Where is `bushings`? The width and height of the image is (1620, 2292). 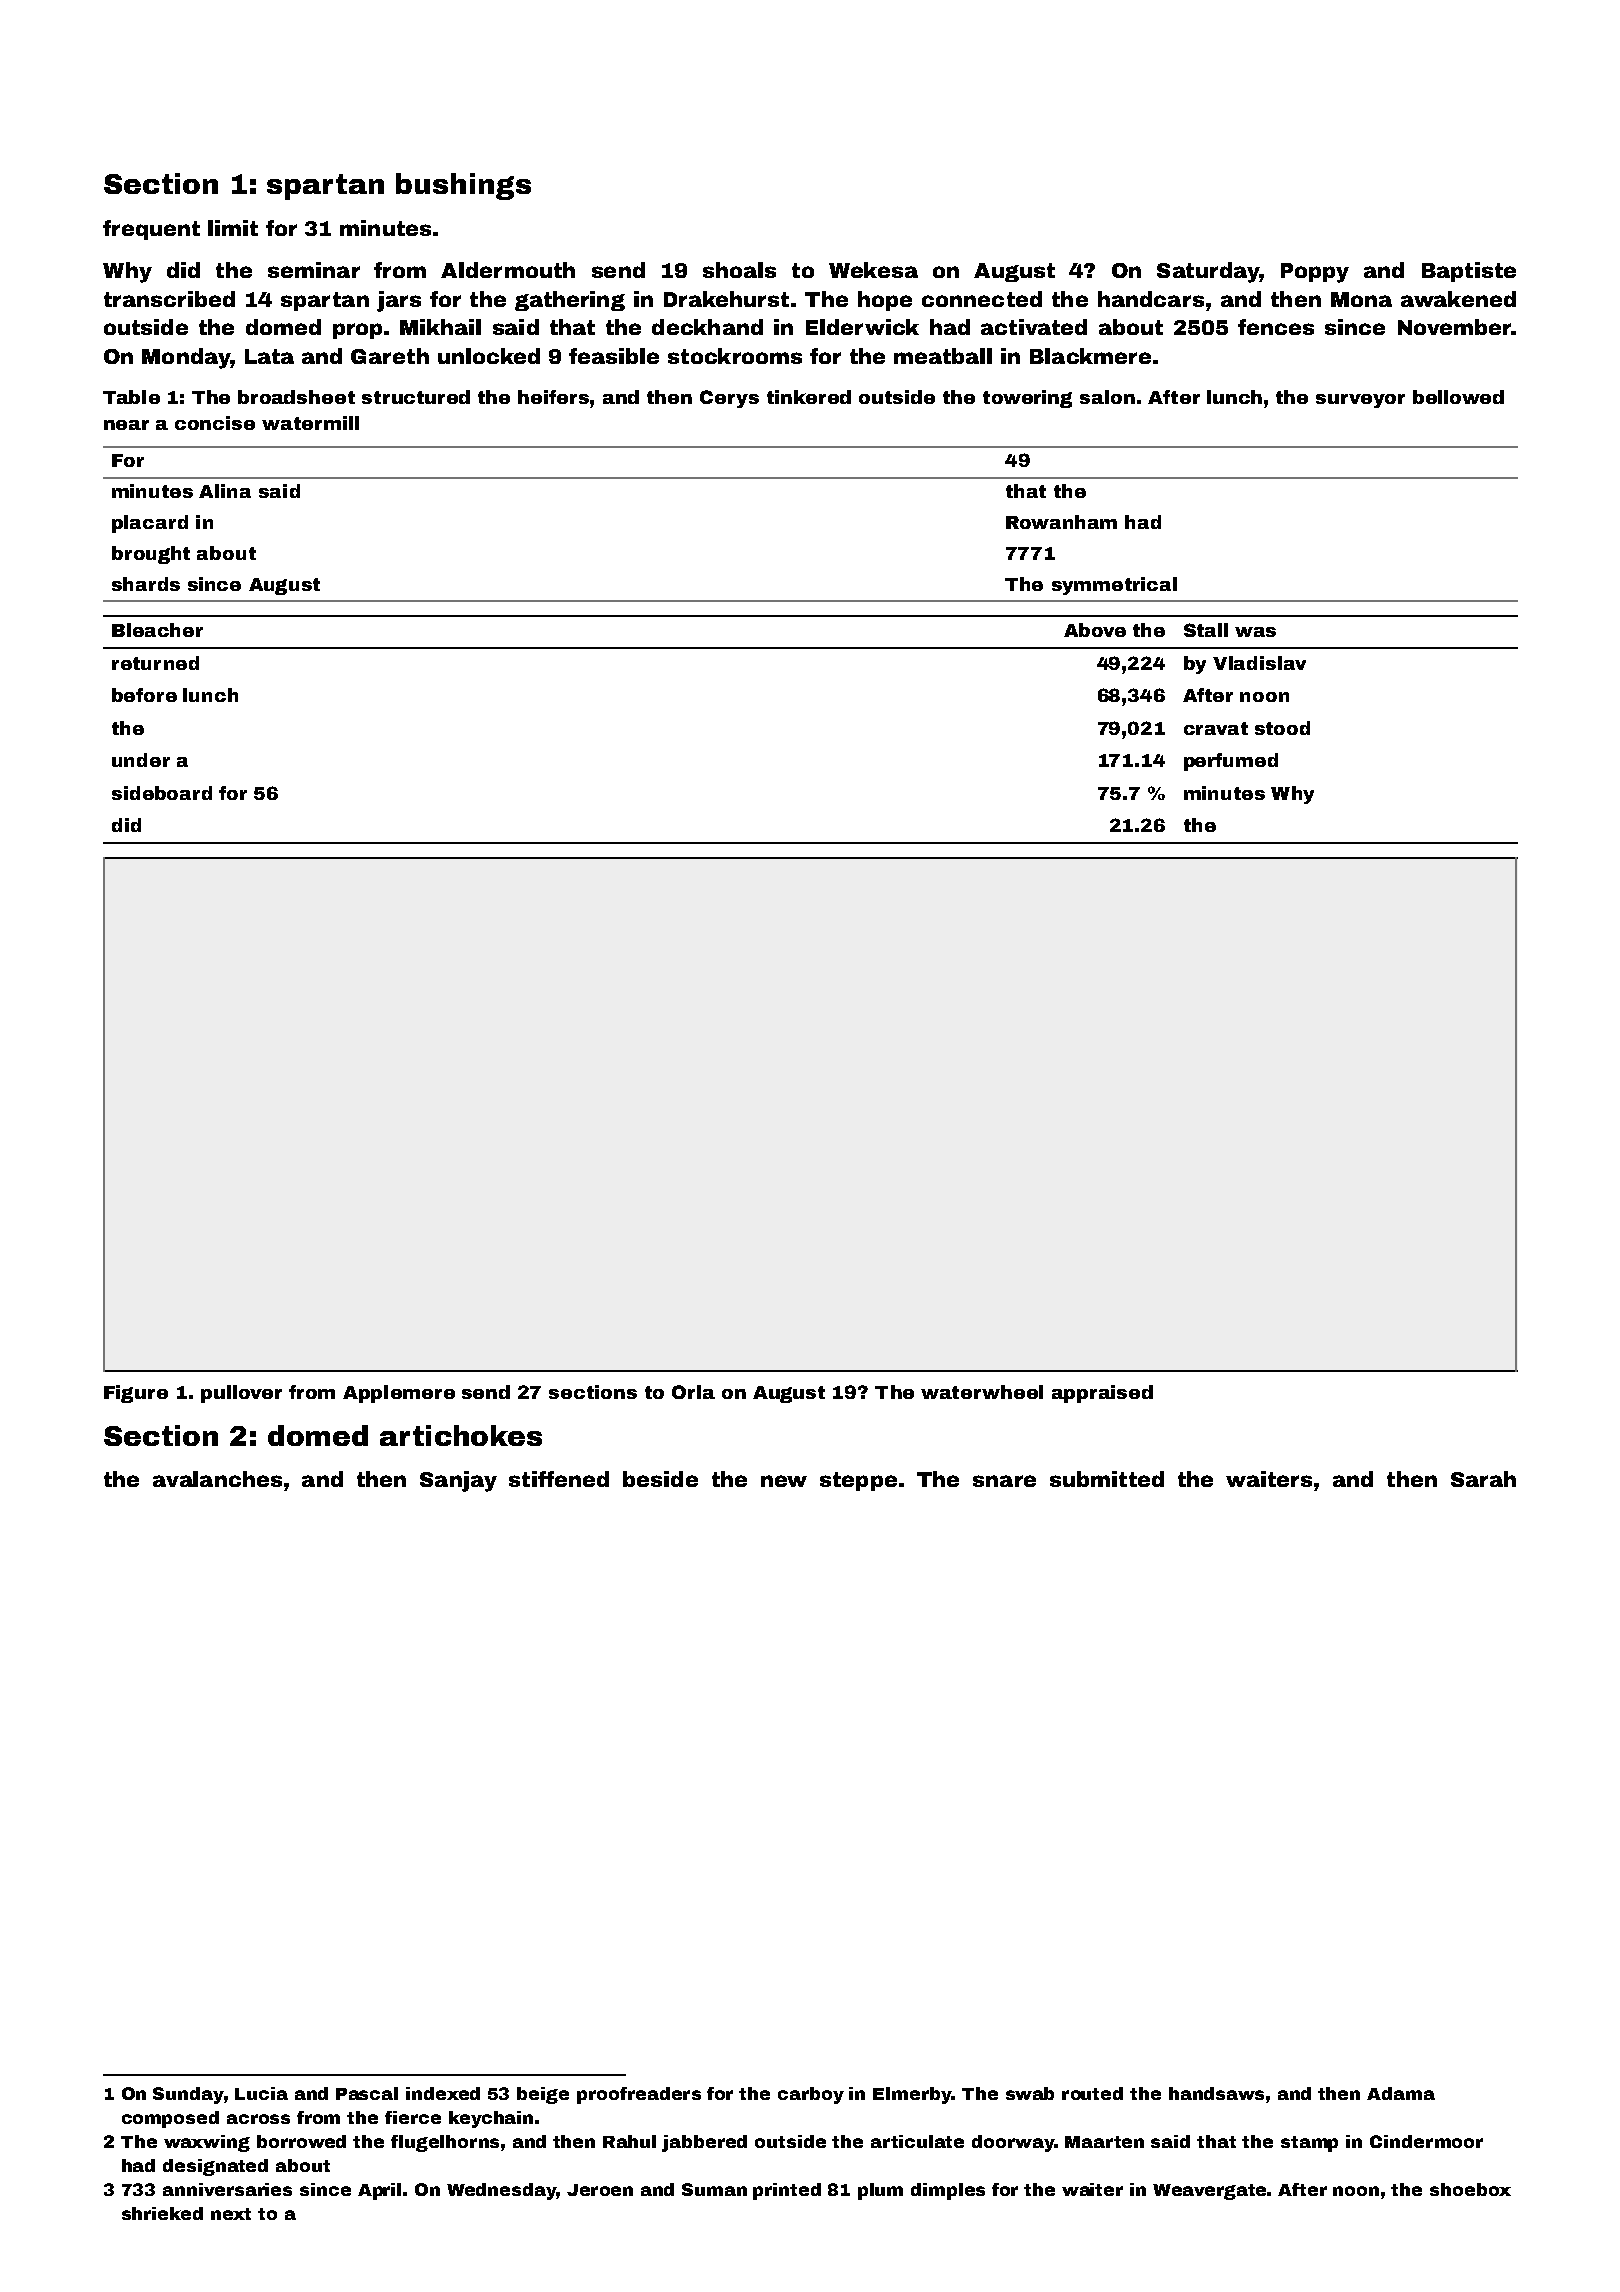
bushings is located at coordinates (463, 186).
